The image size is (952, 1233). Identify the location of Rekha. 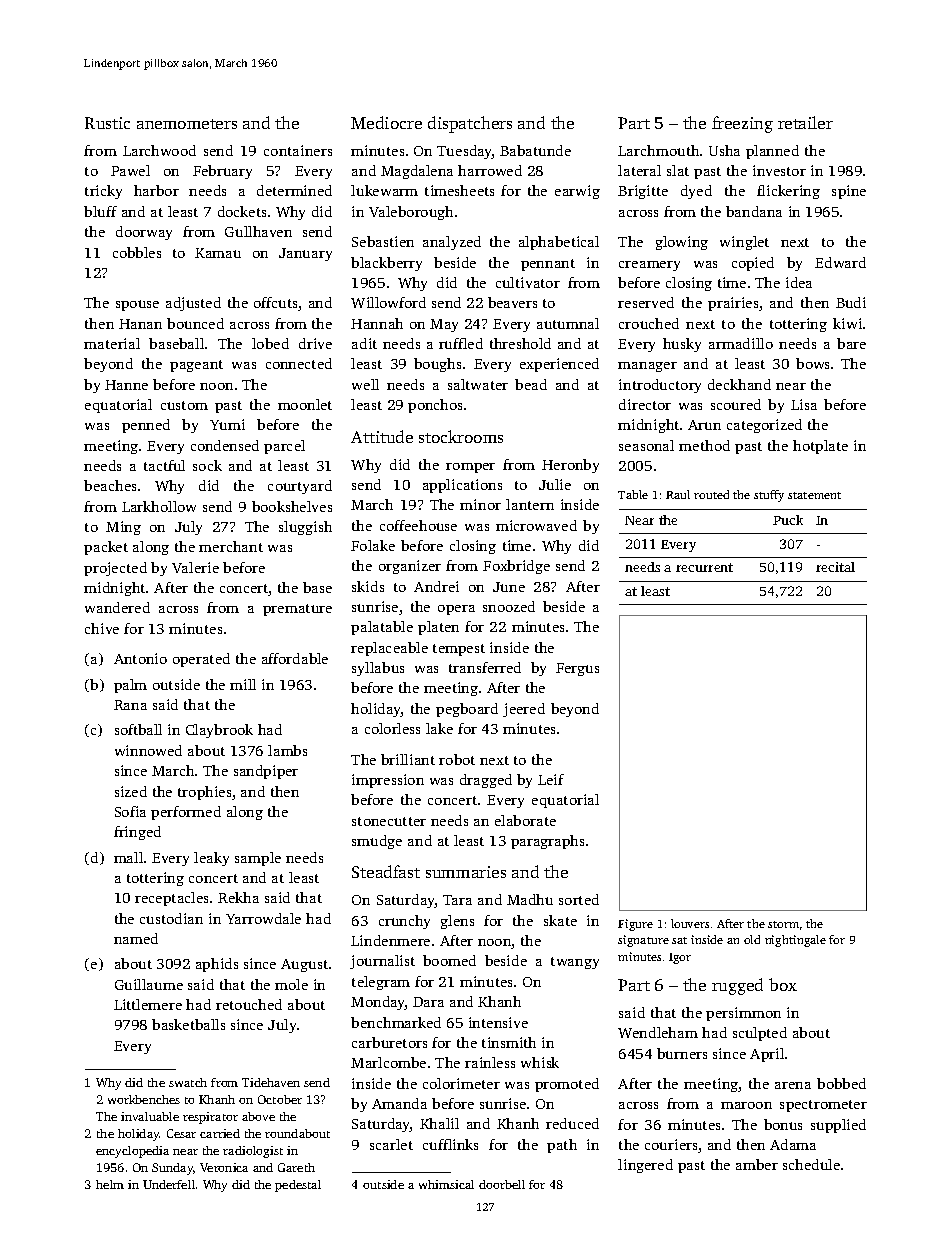
(238, 897).
